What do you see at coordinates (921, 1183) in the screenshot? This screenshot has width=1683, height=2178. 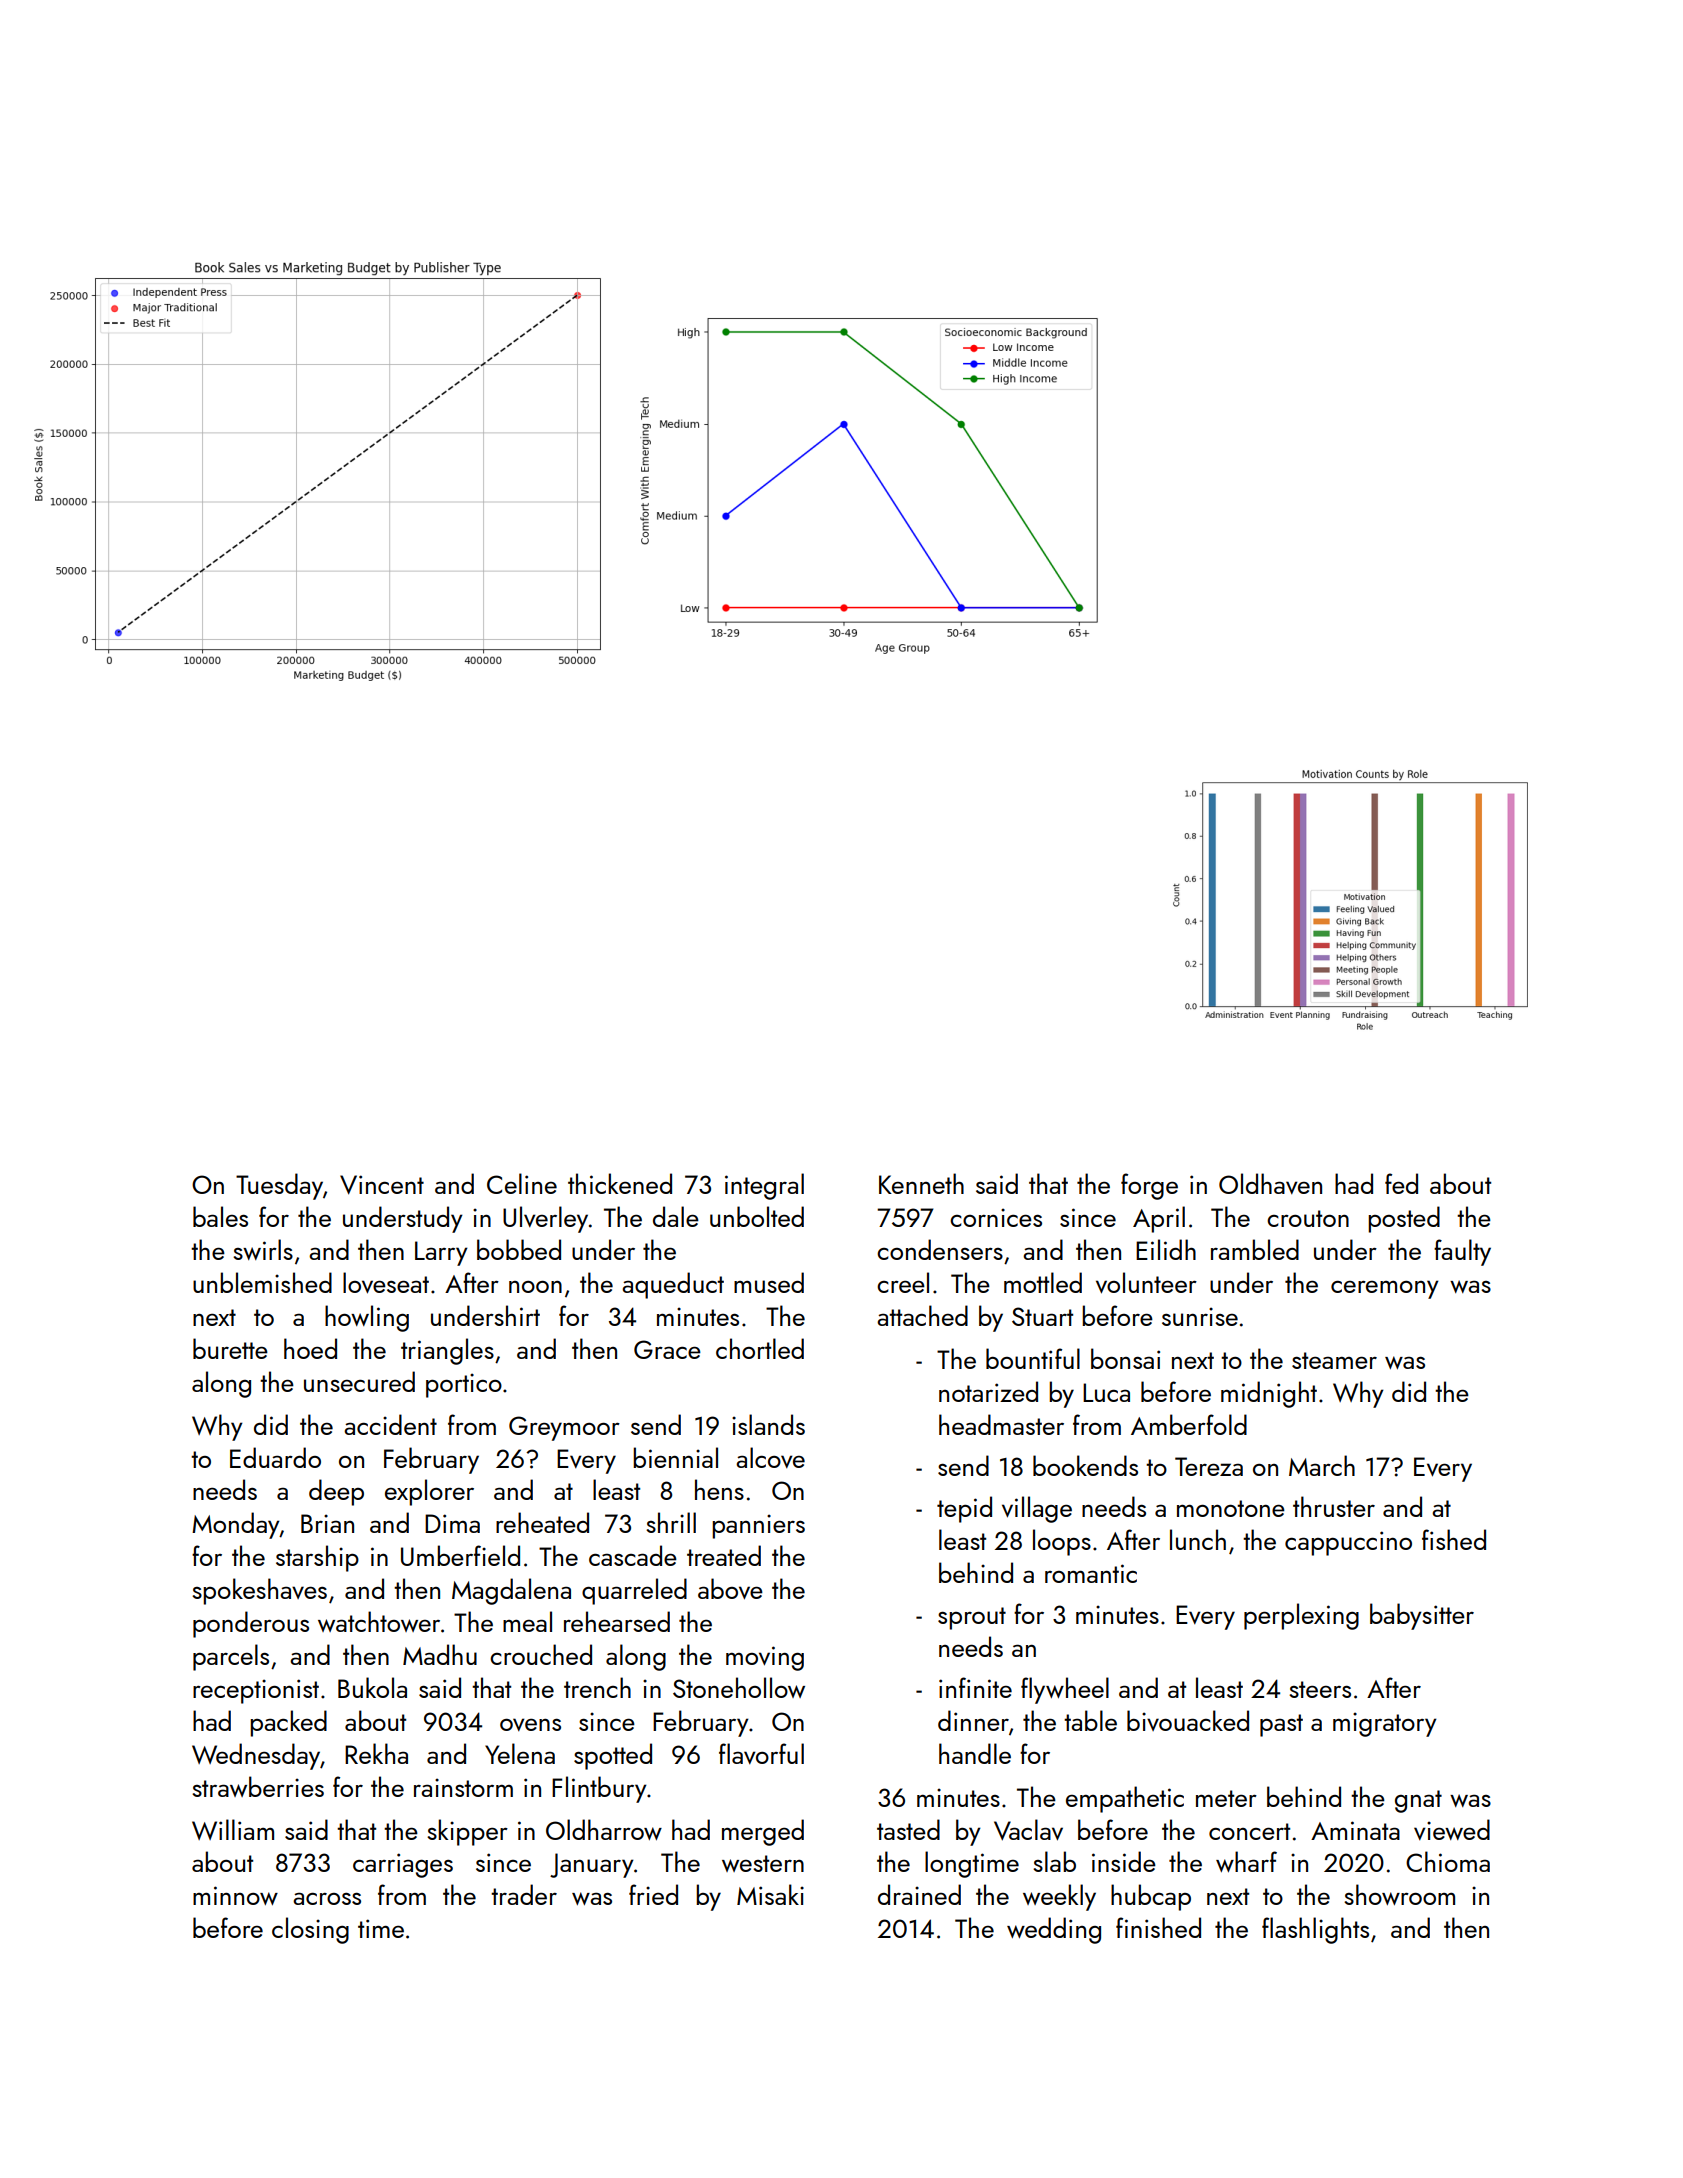 I see `Kenneth` at bounding box center [921, 1183].
